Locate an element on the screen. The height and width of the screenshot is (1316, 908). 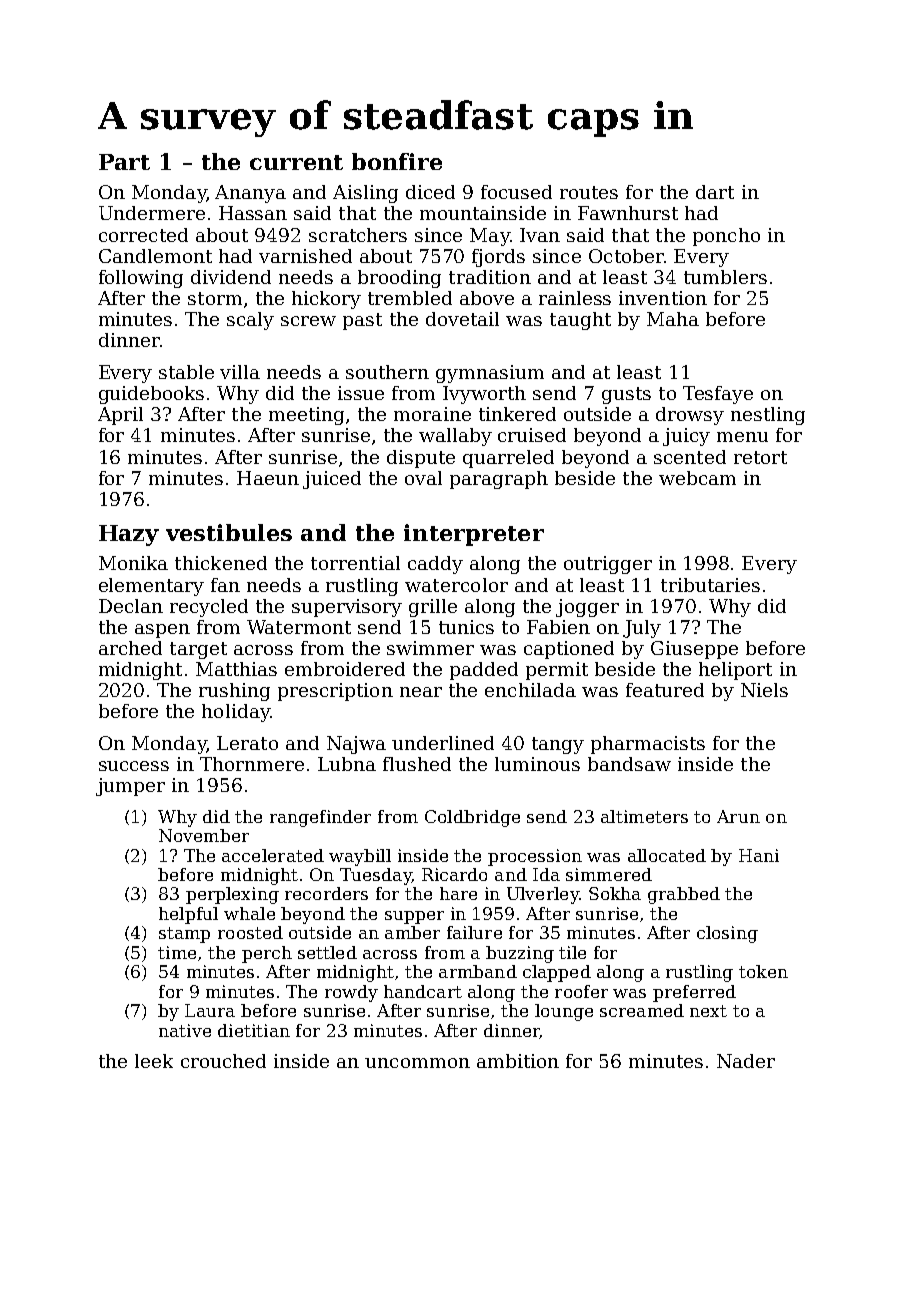
meeting is located at coordinates (306, 416).
